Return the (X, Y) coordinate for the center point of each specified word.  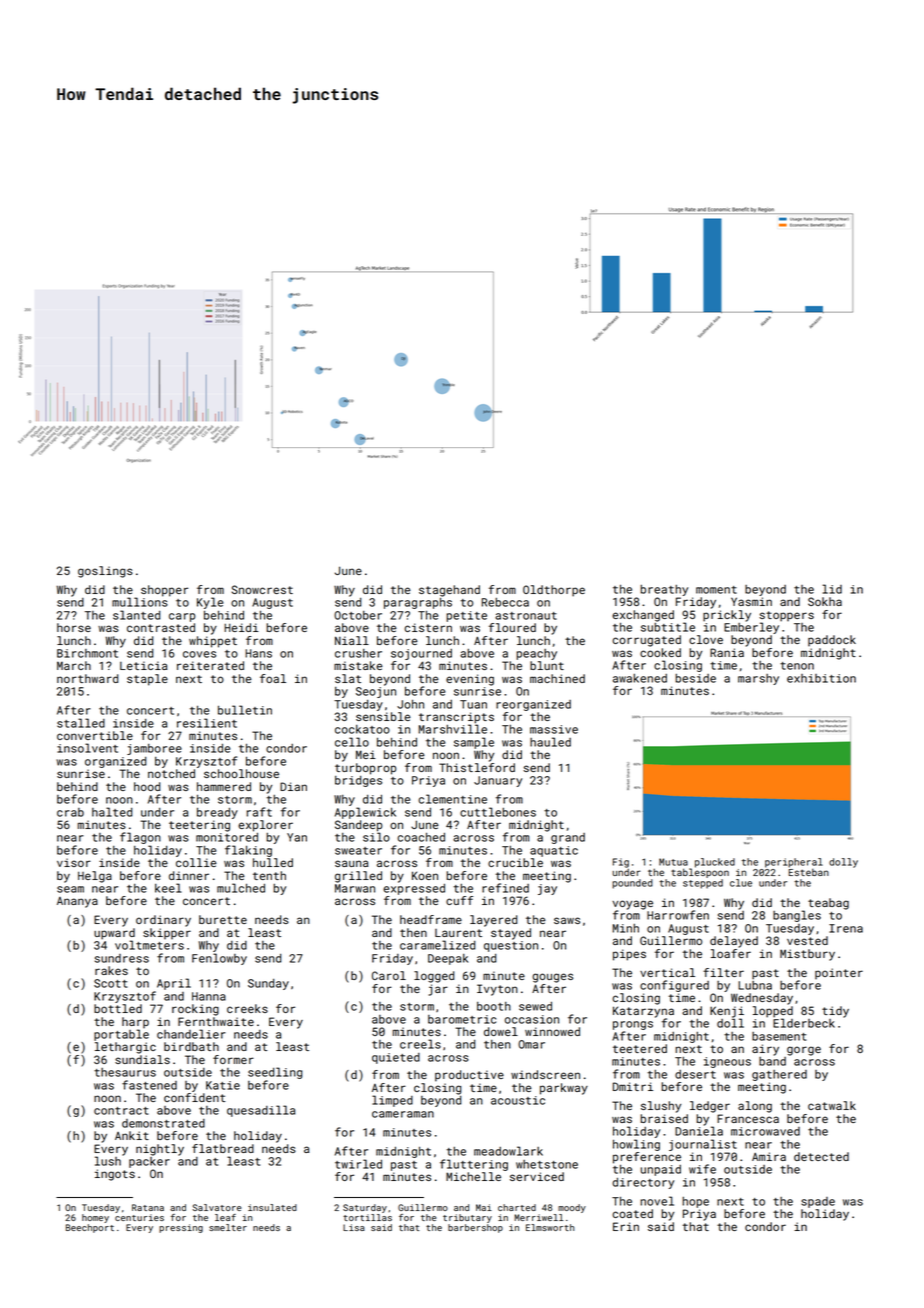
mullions (140, 602)
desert (695, 1074)
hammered (224, 786)
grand (568, 838)
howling (636, 1145)
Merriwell (538, 1217)
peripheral (794, 863)
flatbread (223, 1148)
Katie (223, 1085)
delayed (734, 942)
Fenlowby (219, 959)
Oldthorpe (554, 591)
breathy (664, 590)
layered (493, 921)
